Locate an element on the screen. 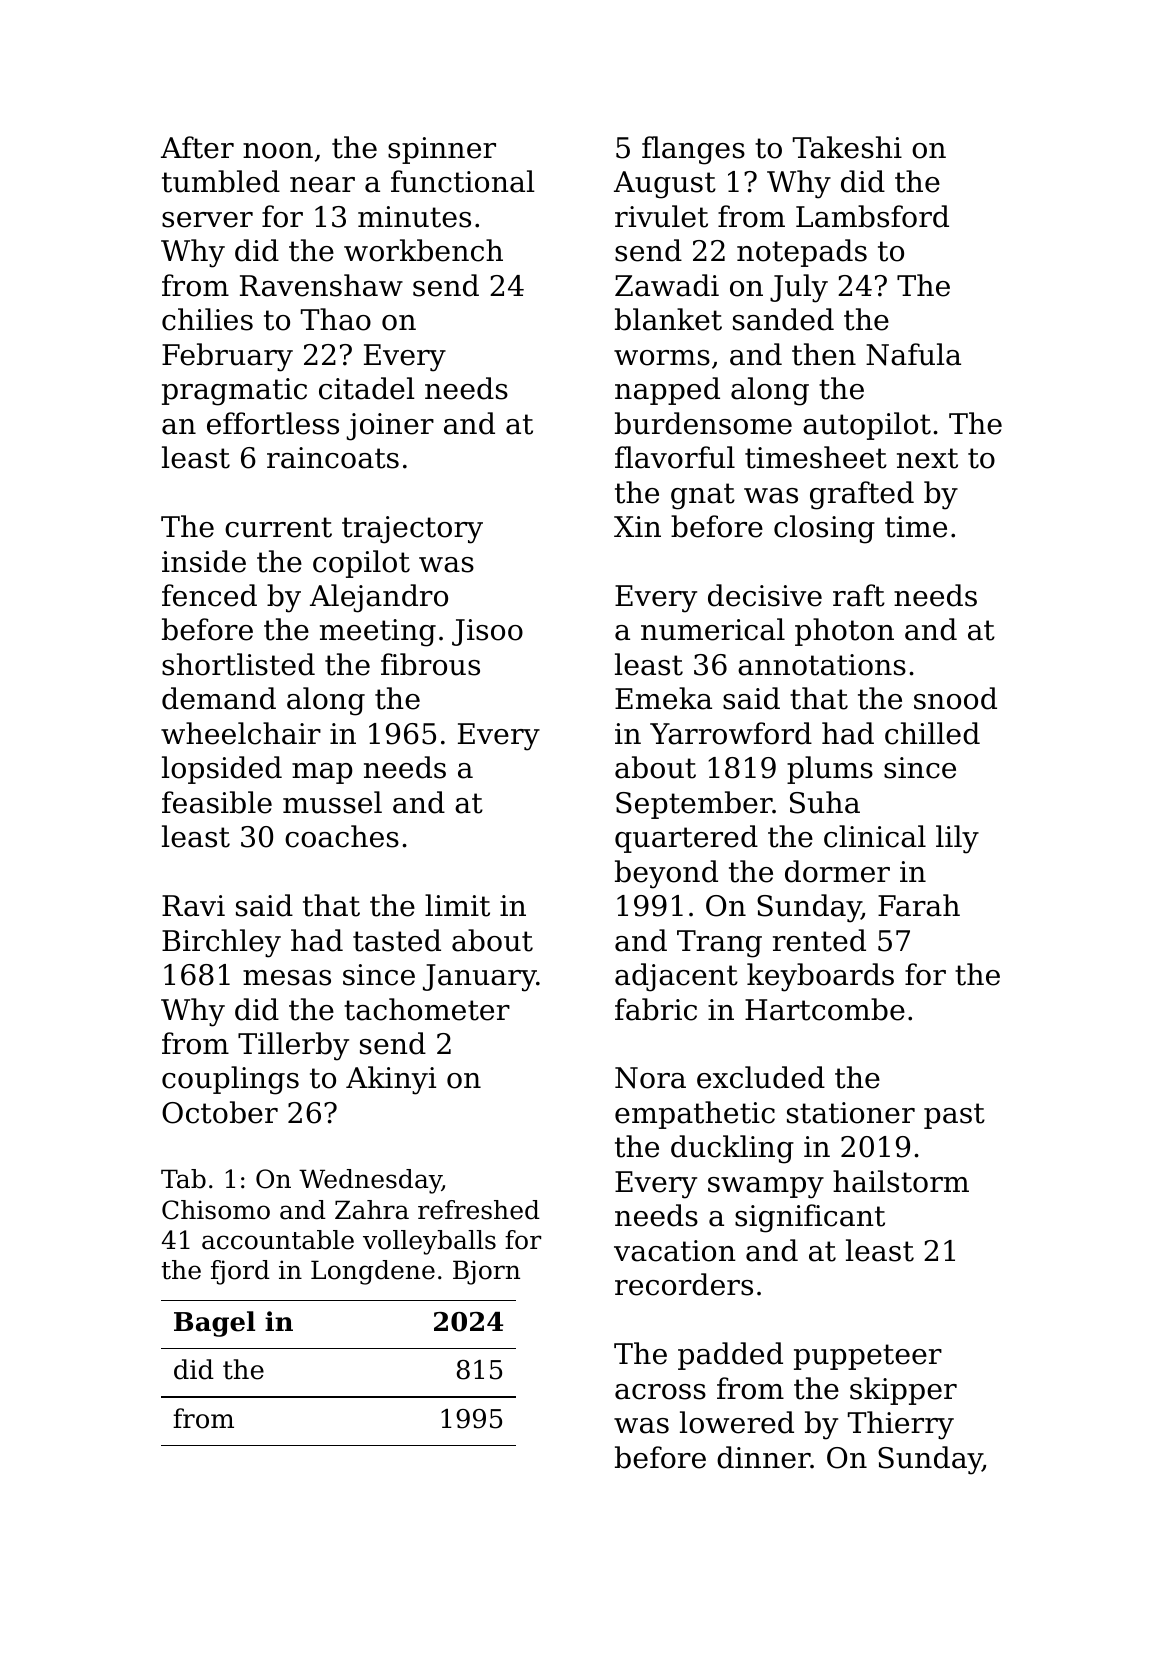 The image size is (1165, 1654). spinner is located at coordinates (442, 150).
